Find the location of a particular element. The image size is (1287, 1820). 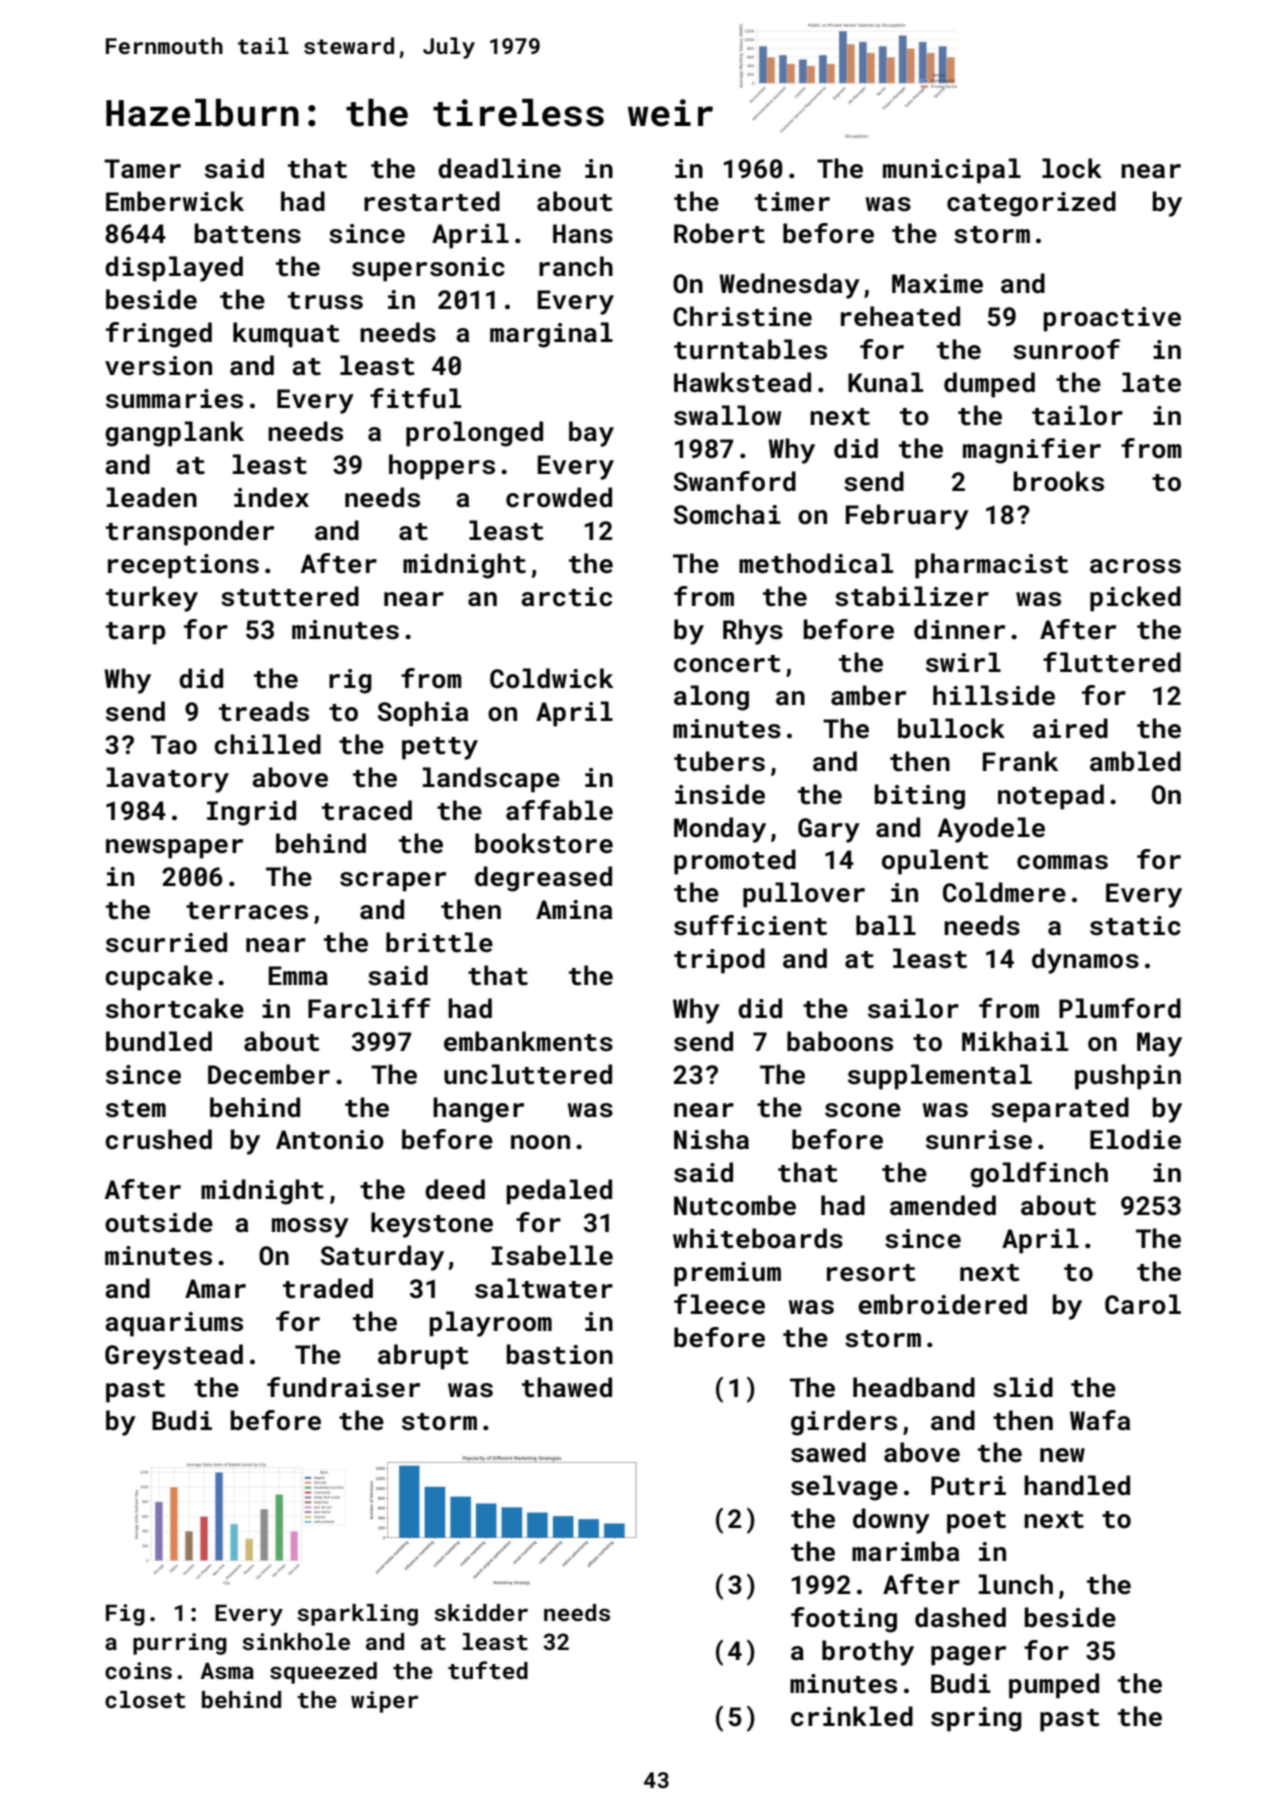

pedaled is located at coordinates (559, 1192).
